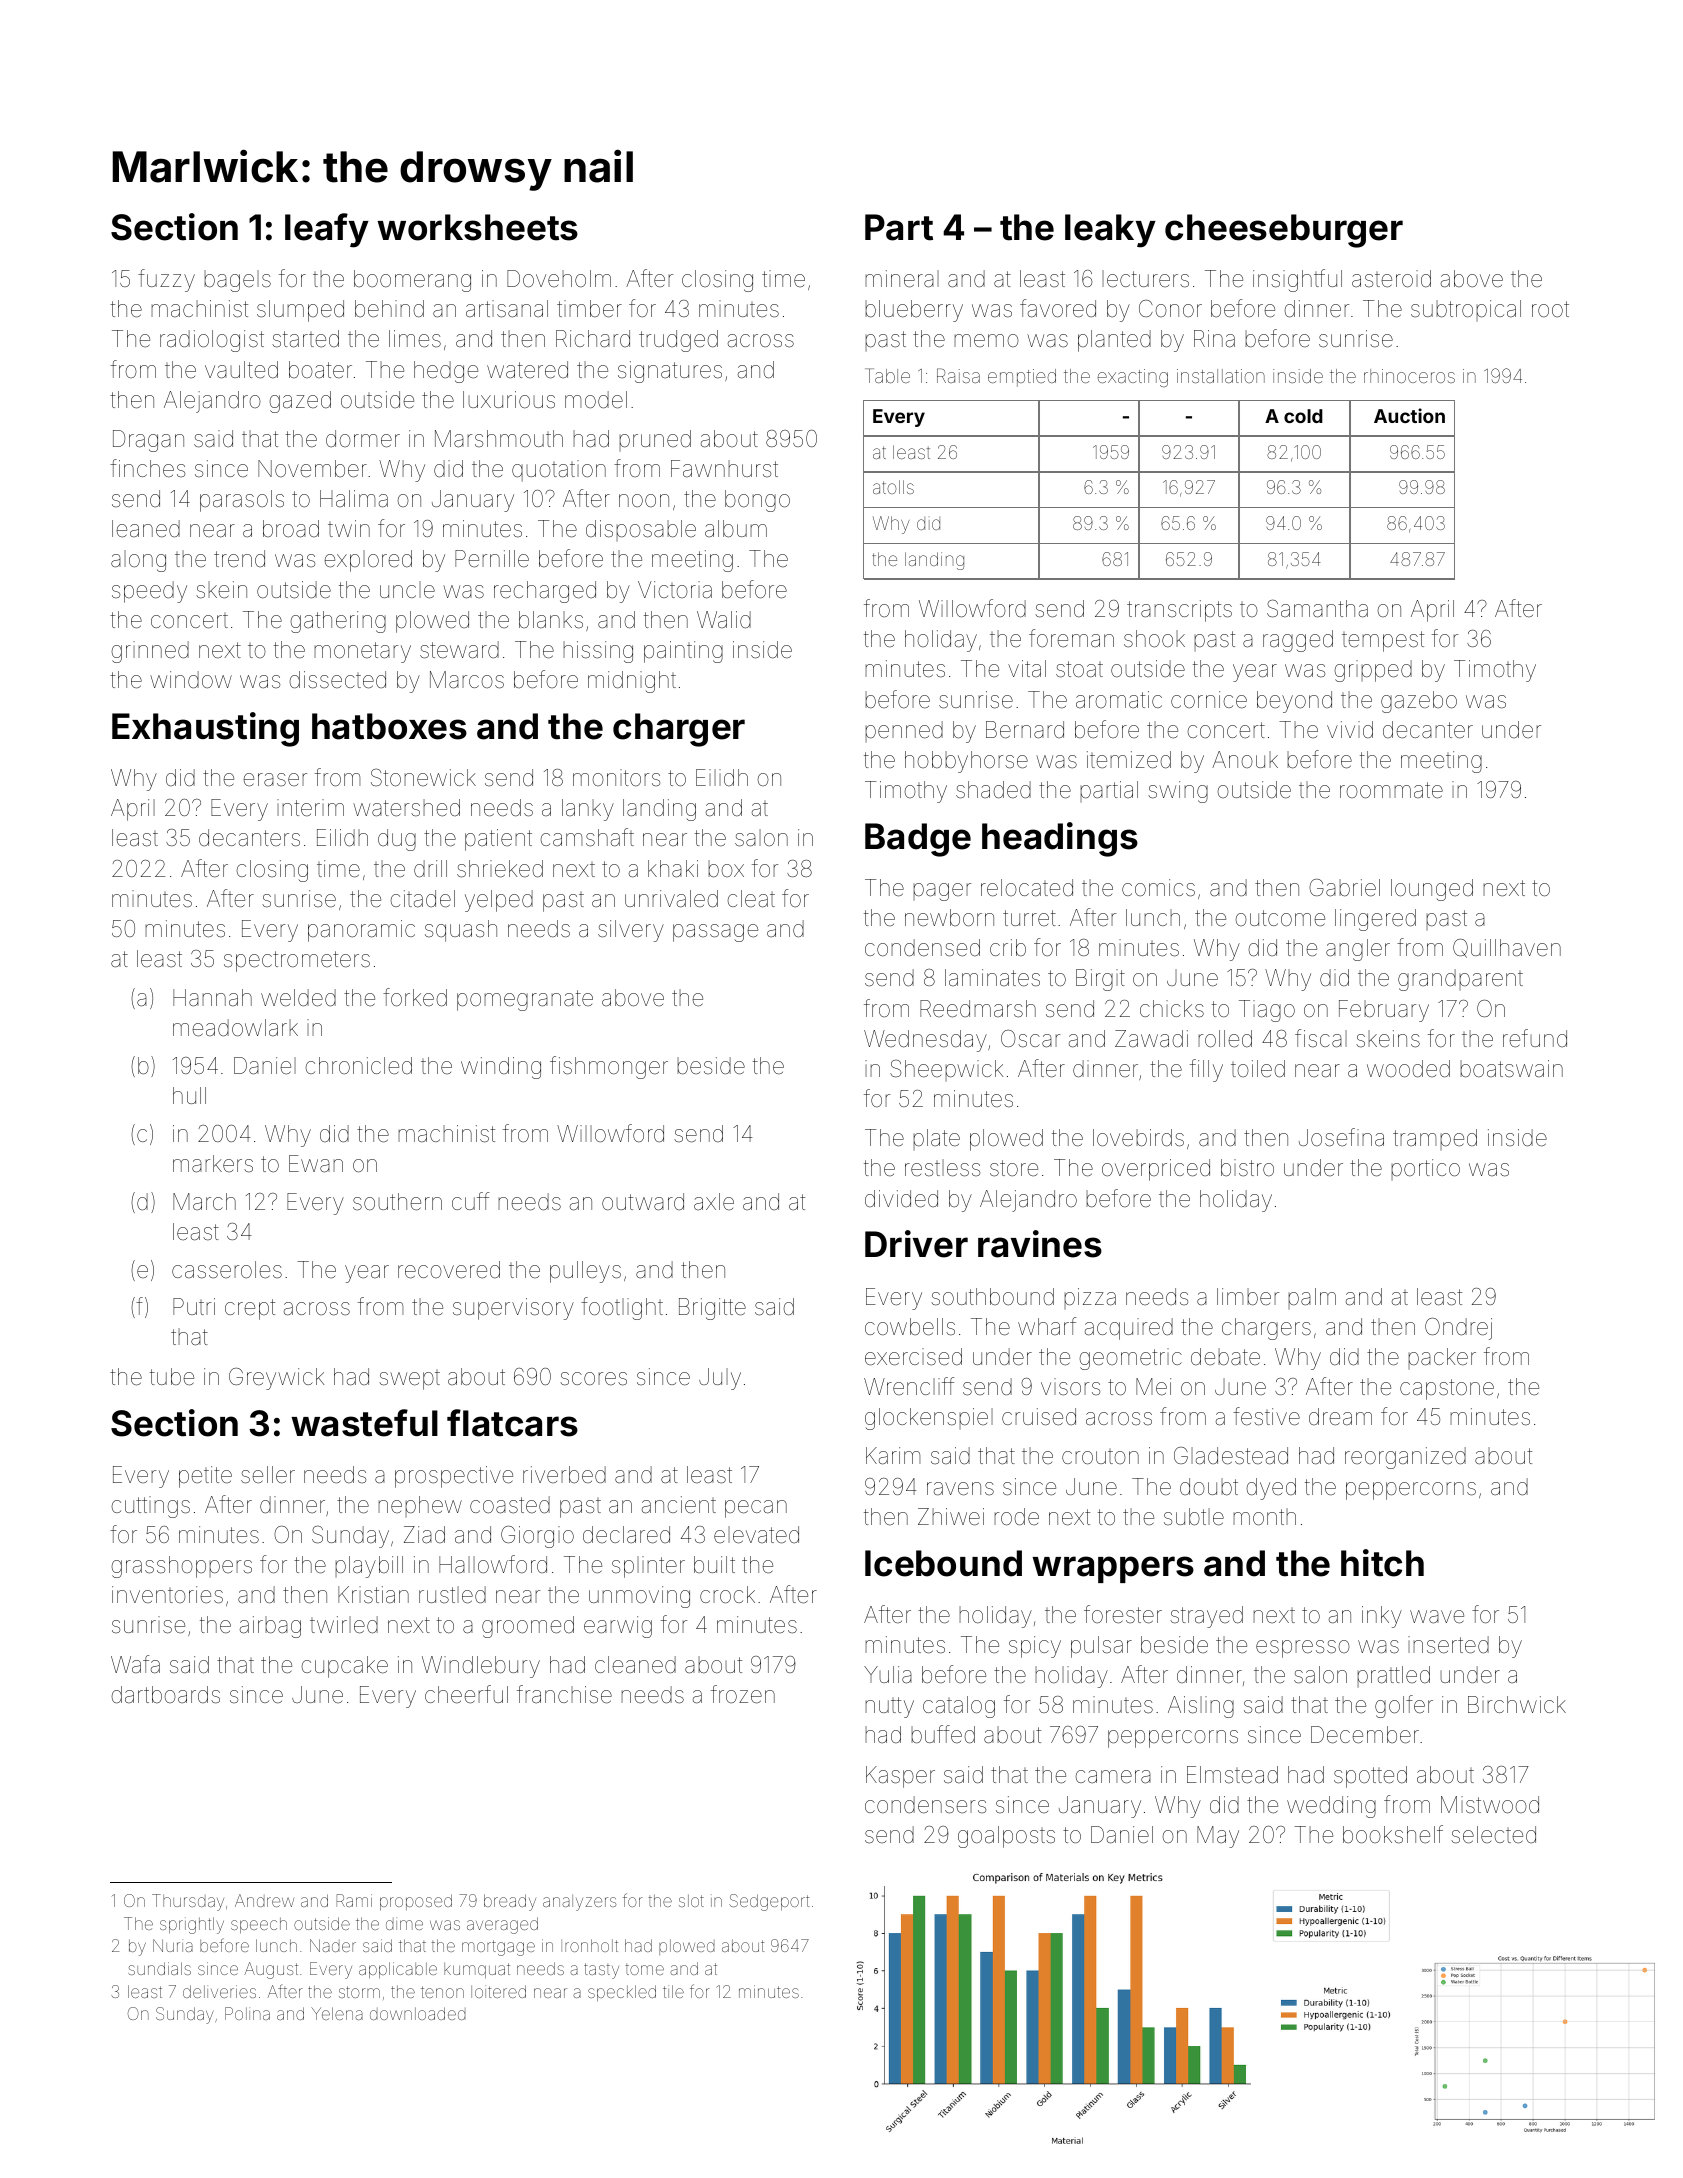  Describe the element at coordinates (1090, 1298) in the screenshot. I see `pizza` at that location.
